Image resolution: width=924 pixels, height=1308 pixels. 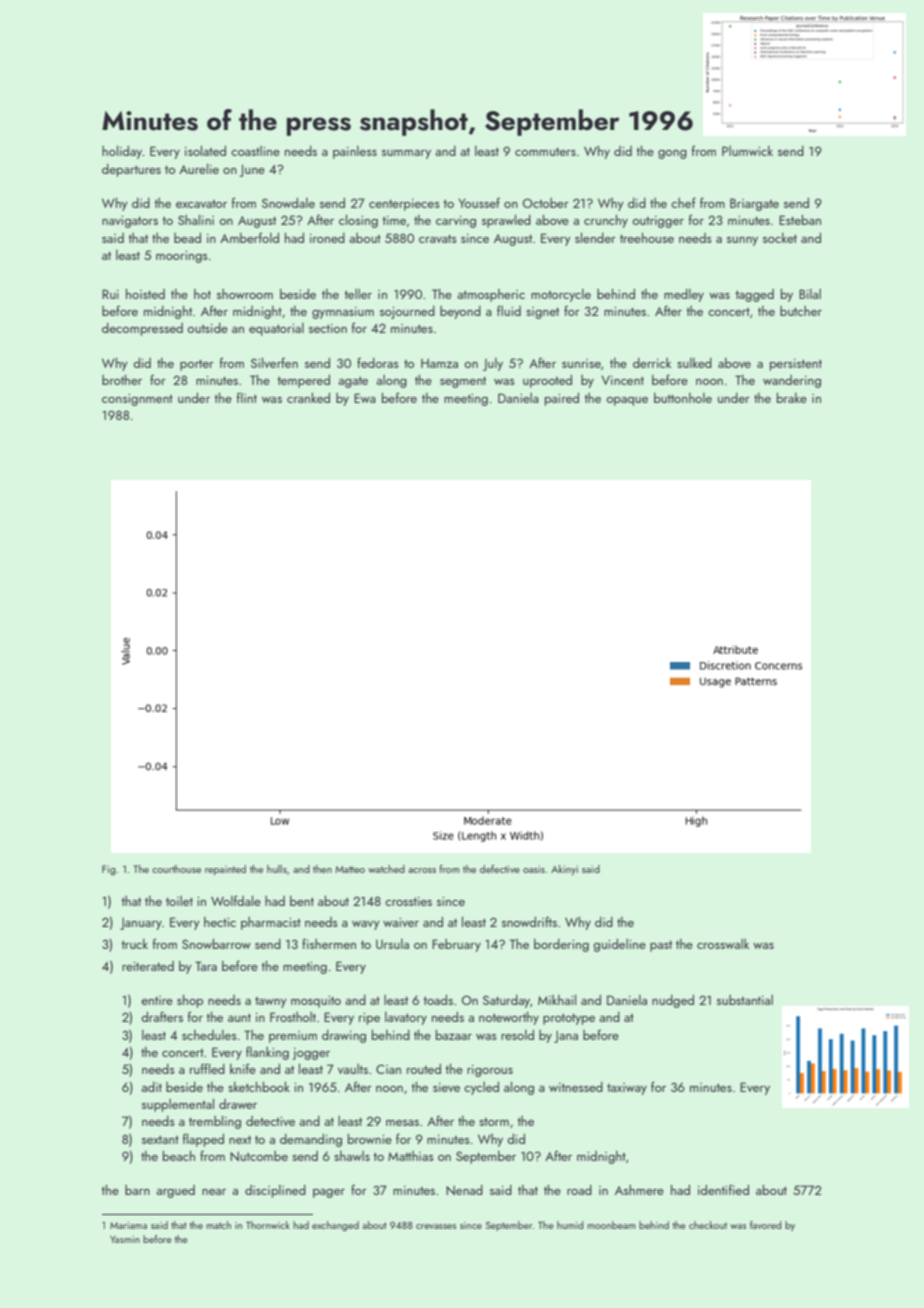 What do you see at coordinates (365, 398) in the screenshot?
I see `Ewa` at bounding box center [365, 398].
